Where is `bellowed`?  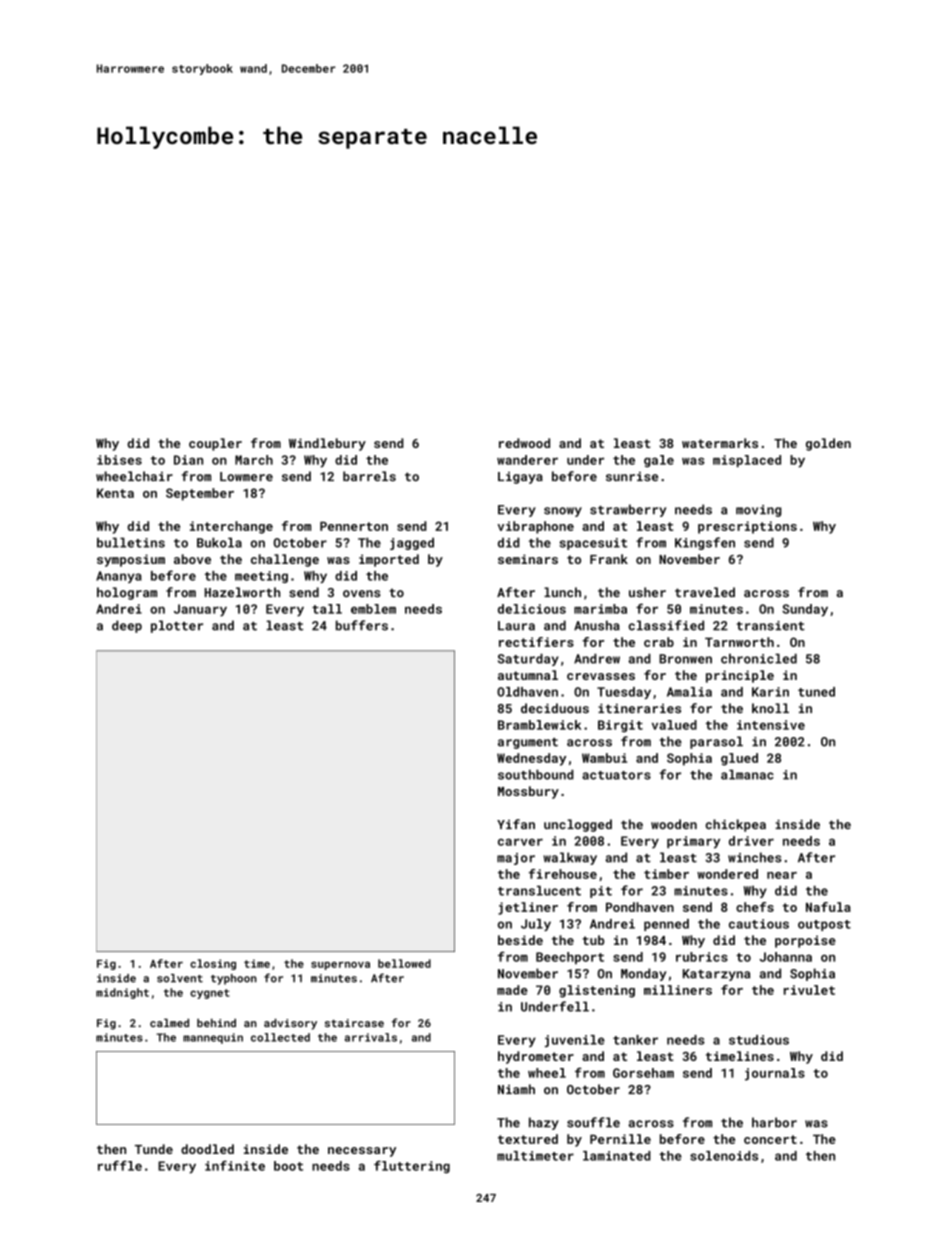
bellowed is located at coordinates (404, 963).
